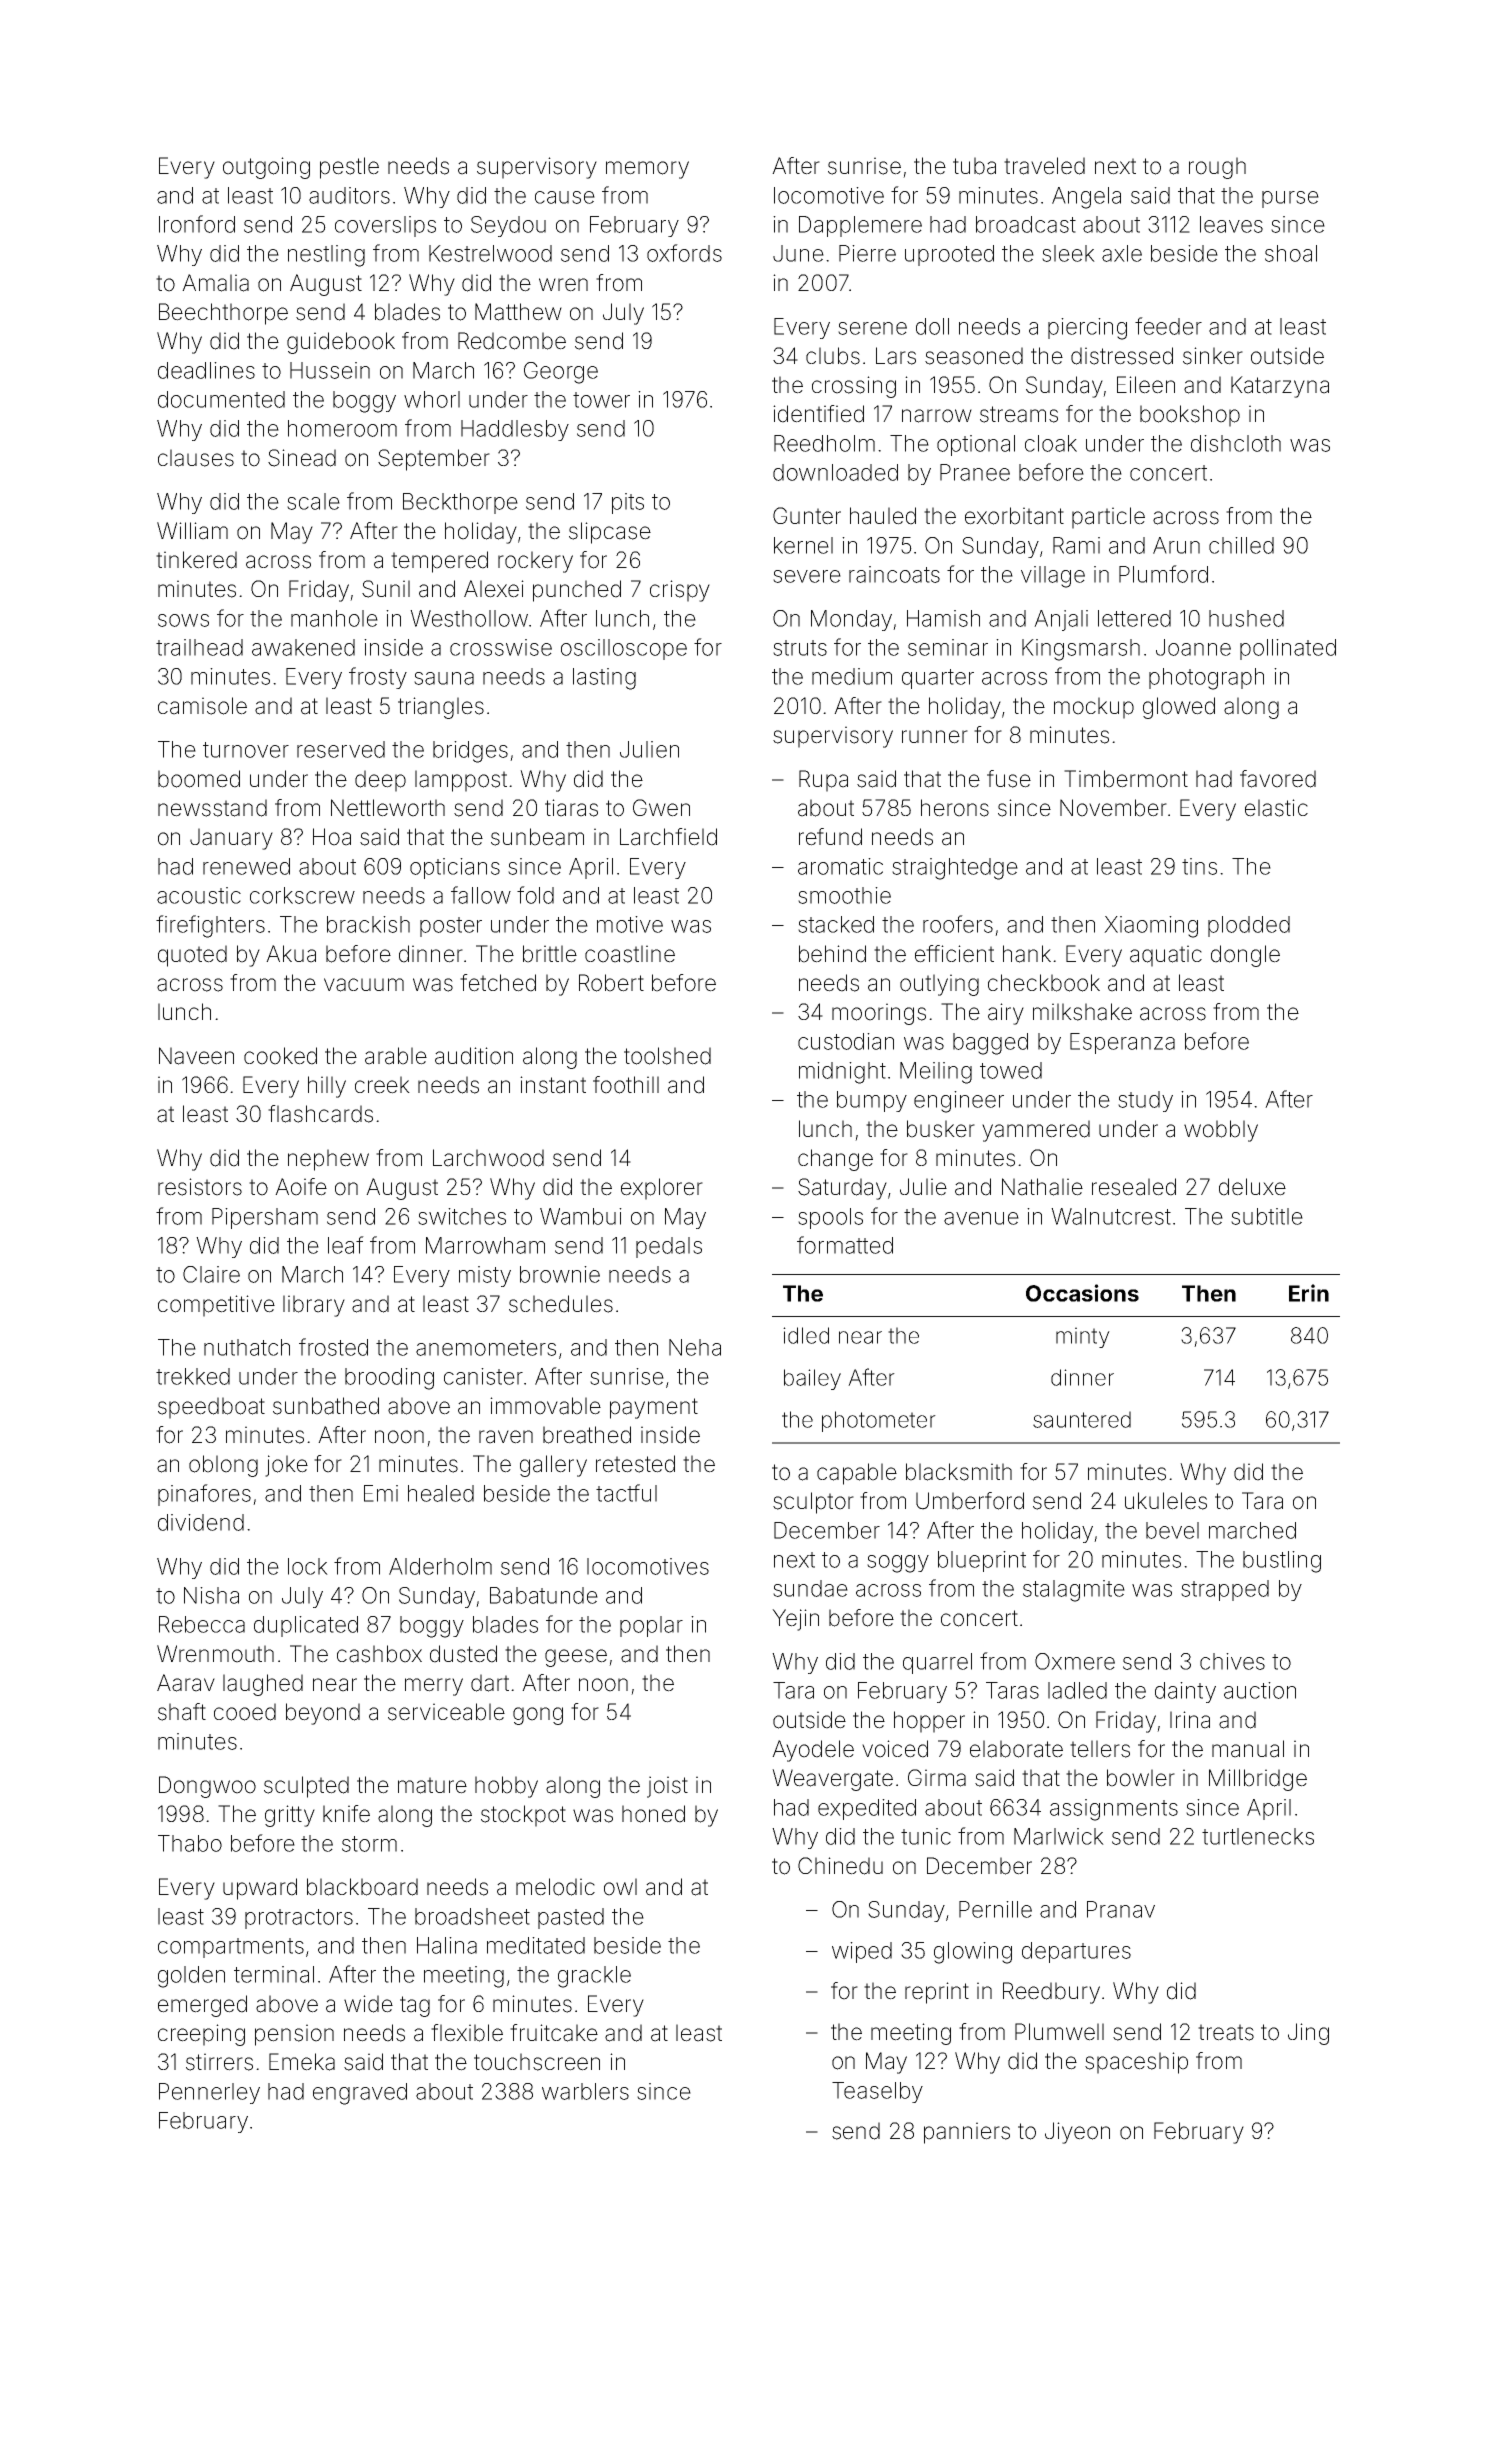 This image has width=1496, height=2464. Describe the element at coordinates (836, 924) in the image. I see `stacked` at that location.
